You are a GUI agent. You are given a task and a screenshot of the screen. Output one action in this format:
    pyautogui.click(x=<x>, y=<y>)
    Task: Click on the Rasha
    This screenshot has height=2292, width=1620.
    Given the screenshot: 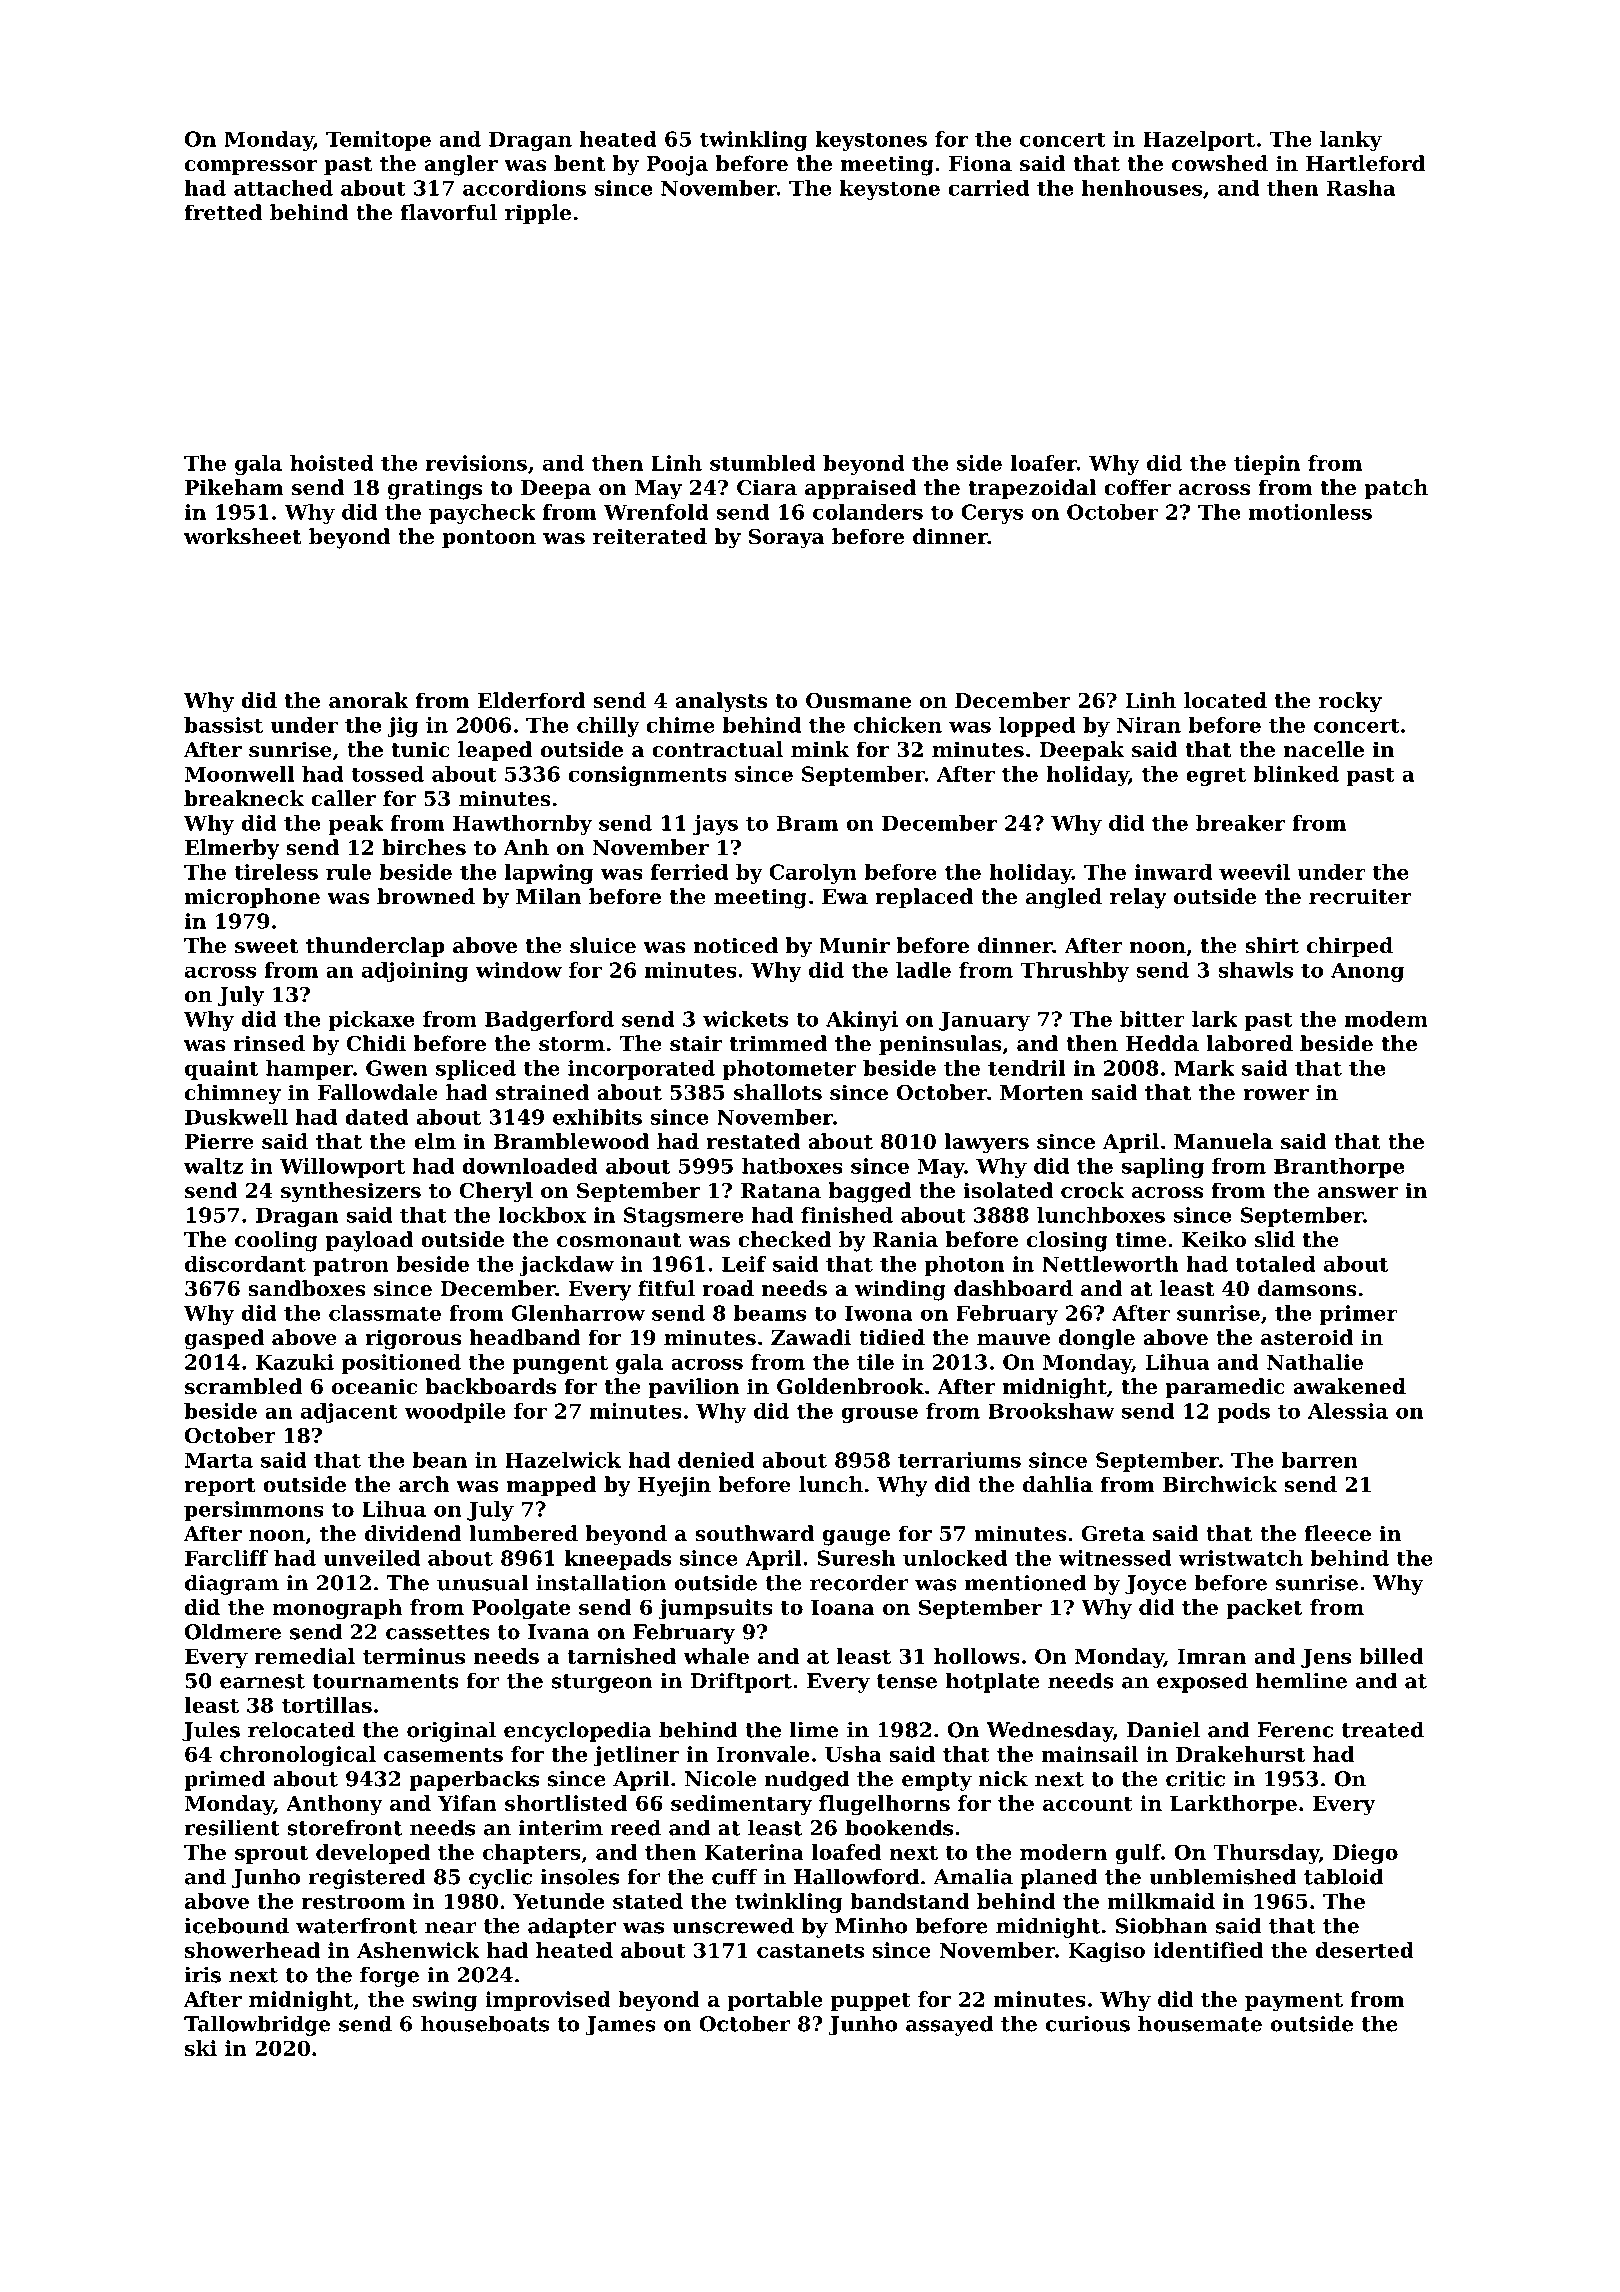 What is the action you would take?
    pyautogui.click(x=1361, y=188)
